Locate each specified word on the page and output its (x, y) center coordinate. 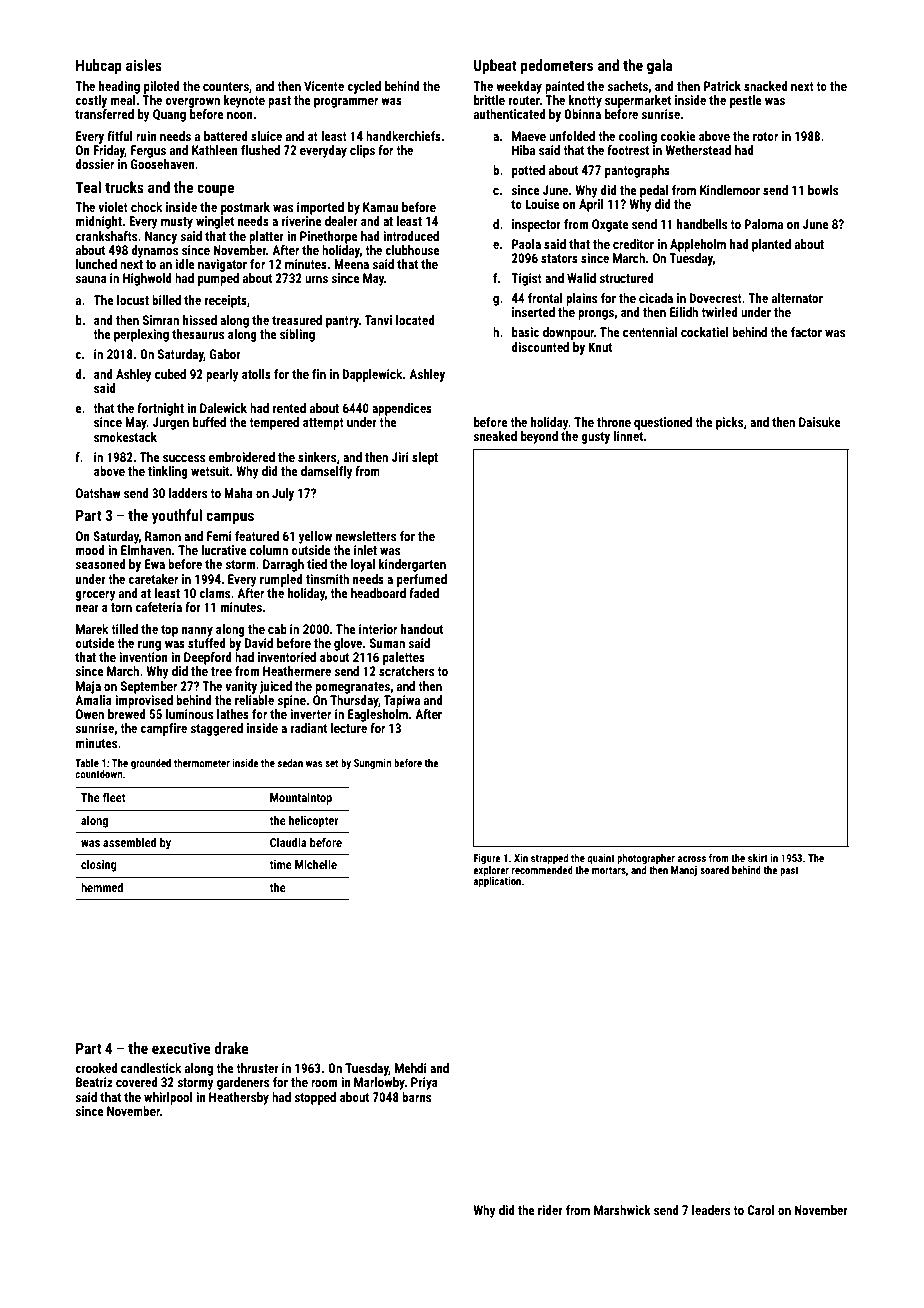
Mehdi (411, 1068)
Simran (161, 320)
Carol (761, 1210)
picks (729, 423)
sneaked (495, 436)
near (87, 608)
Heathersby (239, 1098)
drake (232, 1048)
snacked (766, 86)
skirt (758, 858)
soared (714, 870)
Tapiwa (402, 701)
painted (564, 87)
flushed (260, 150)
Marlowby (379, 1083)
